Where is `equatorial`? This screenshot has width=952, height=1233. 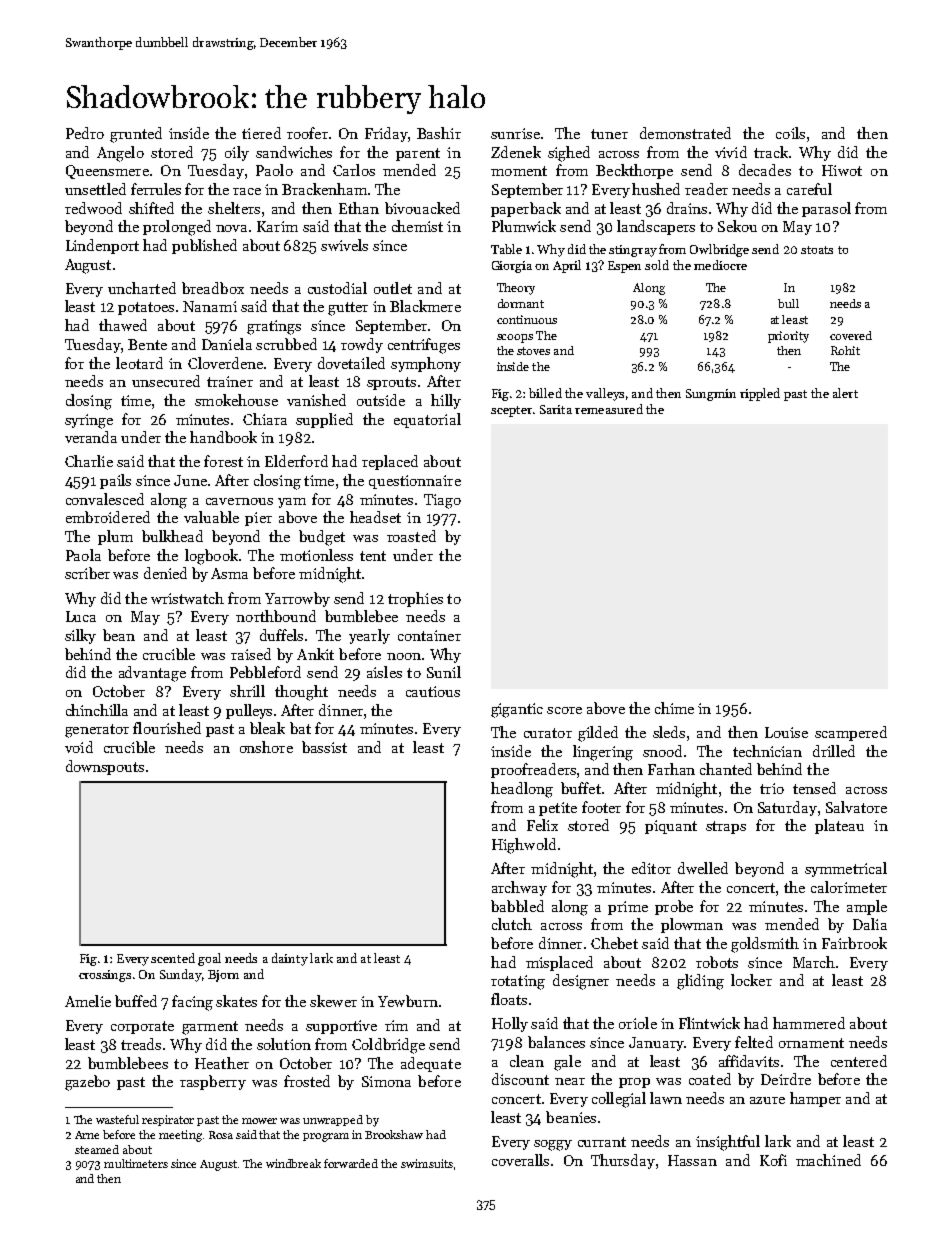 equatorial is located at coordinates (427, 420).
